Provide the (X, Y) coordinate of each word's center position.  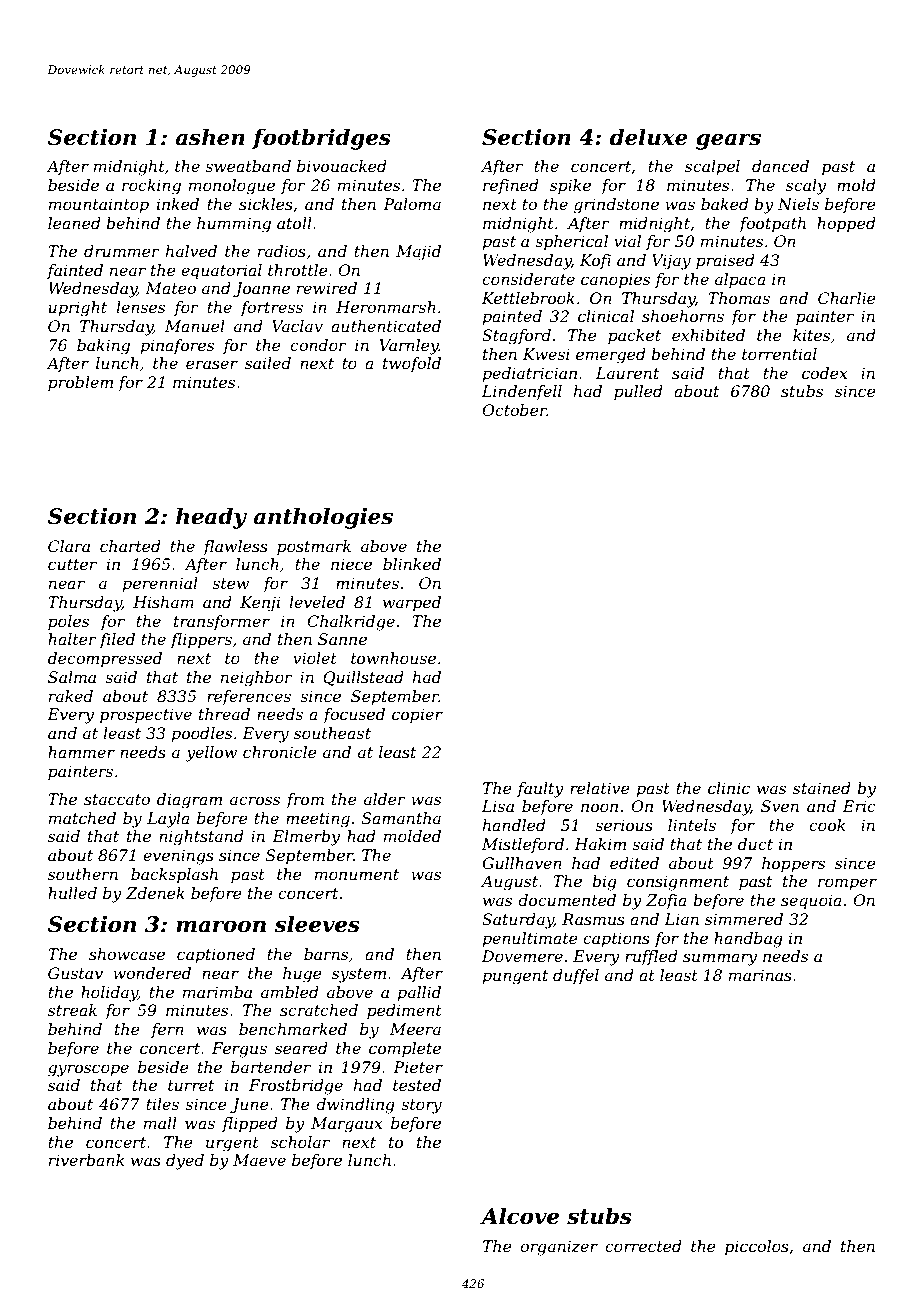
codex (824, 373)
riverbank (86, 1160)
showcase (127, 954)
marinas (760, 975)
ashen (210, 137)
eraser (212, 364)
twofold (412, 364)
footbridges (321, 139)
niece (351, 564)
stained (822, 788)
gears (728, 141)
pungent (515, 977)
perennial (160, 585)
